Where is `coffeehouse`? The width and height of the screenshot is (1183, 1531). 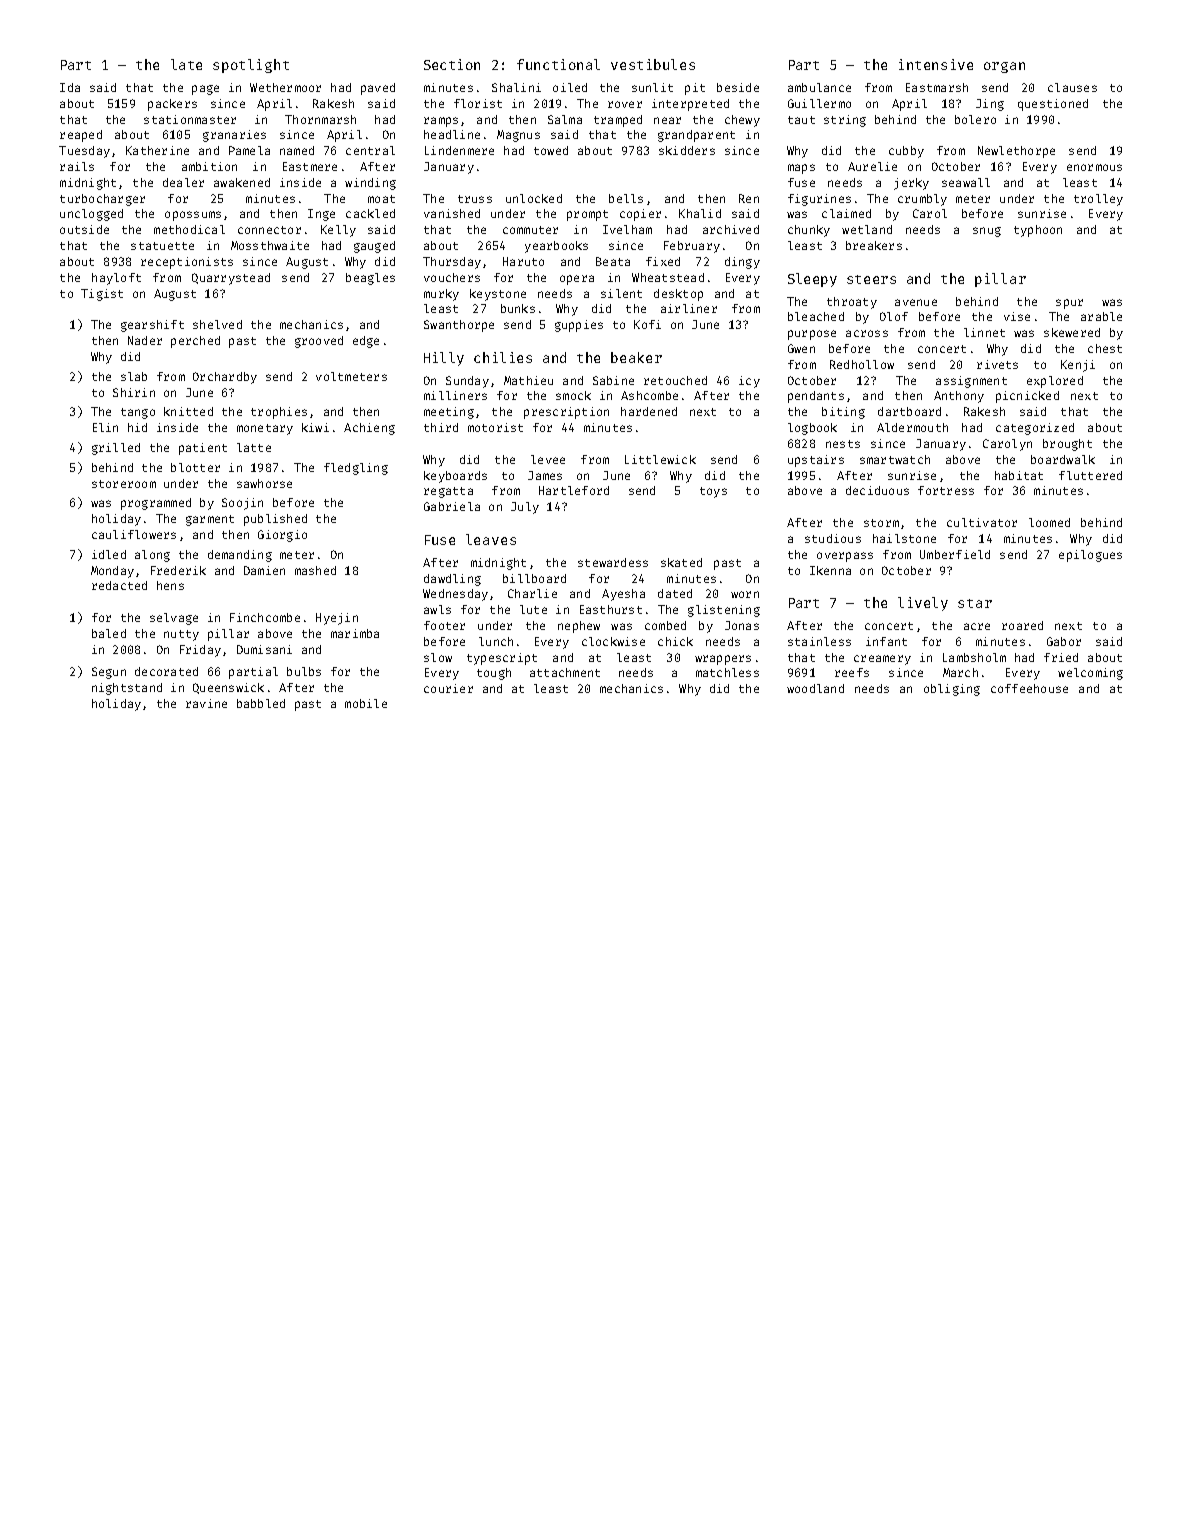
coffeehouse is located at coordinates (1029, 688).
